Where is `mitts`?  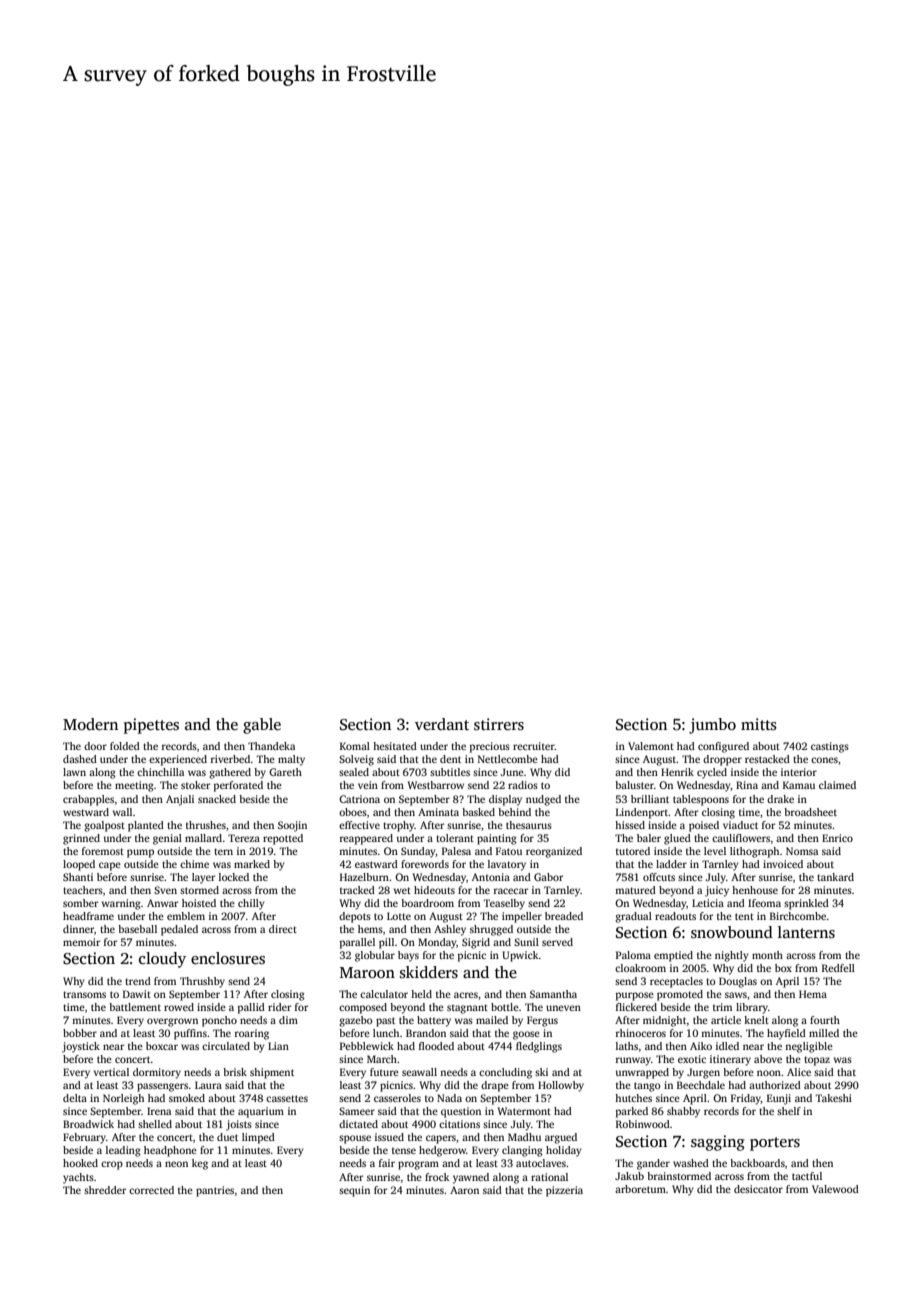 mitts is located at coordinates (759, 724).
